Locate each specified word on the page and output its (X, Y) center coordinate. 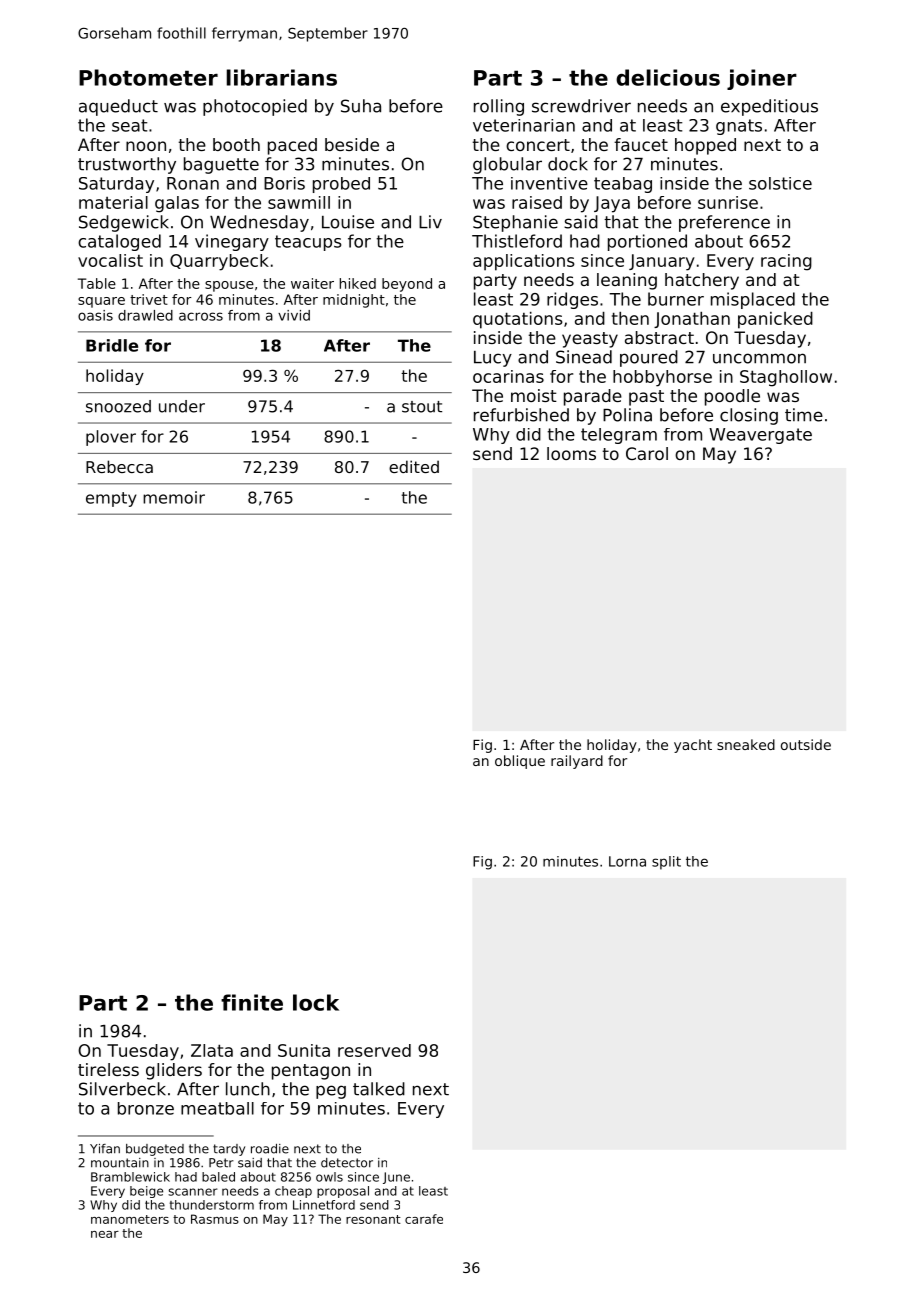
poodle (732, 397)
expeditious (769, 107)
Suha (361, 106)
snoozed (118, 406)
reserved (374, 1050)
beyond (407, 285)
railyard (577, 762)
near (105, 1234)
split (666, 863)
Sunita (304, 1050)
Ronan (193, 183)
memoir (174, 497)
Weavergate (760, 436)
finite (252, 1002)
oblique (520, 762)
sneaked (746, 744)
